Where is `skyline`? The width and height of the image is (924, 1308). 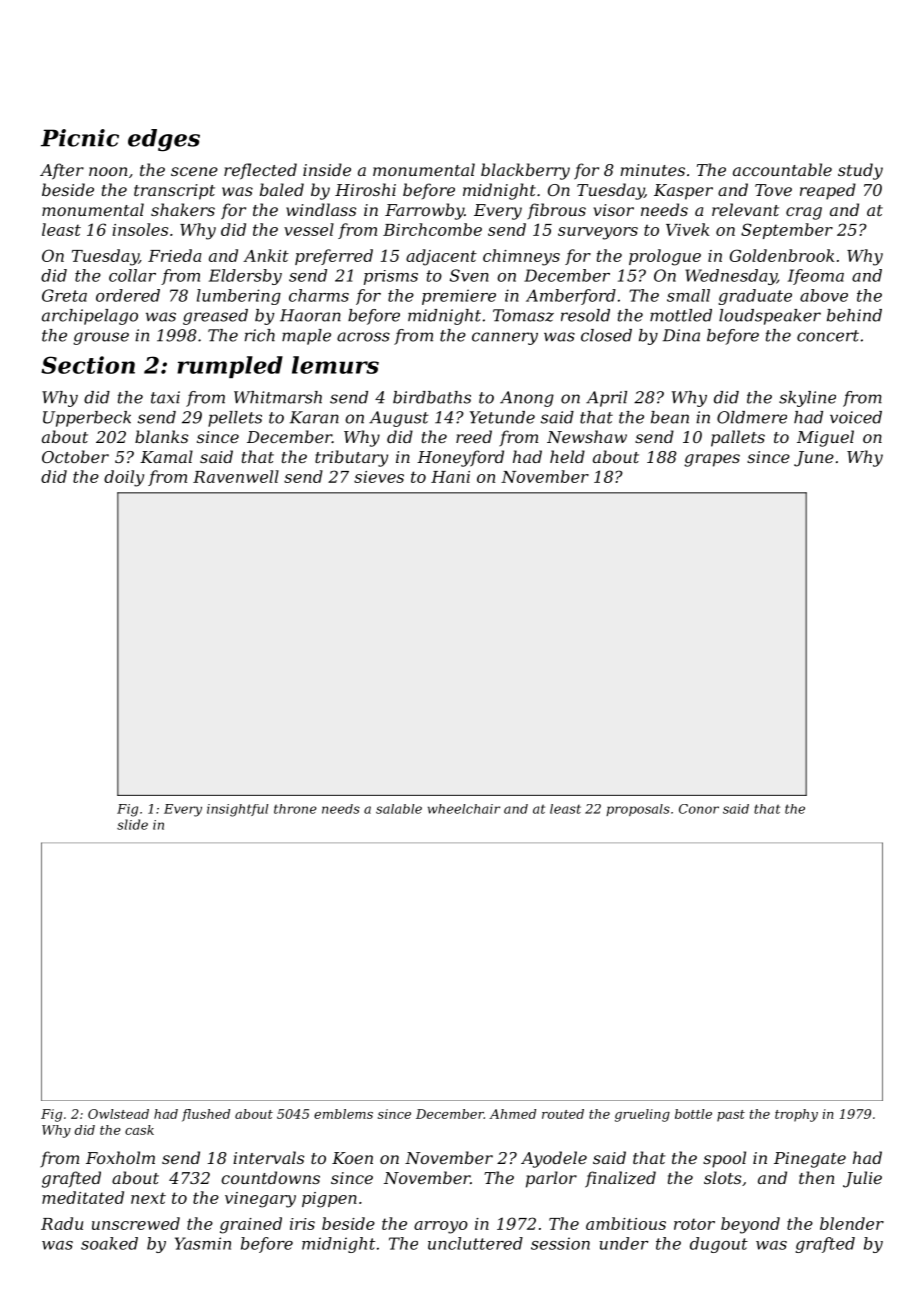
skyline is located at coordinates (807, 399).
